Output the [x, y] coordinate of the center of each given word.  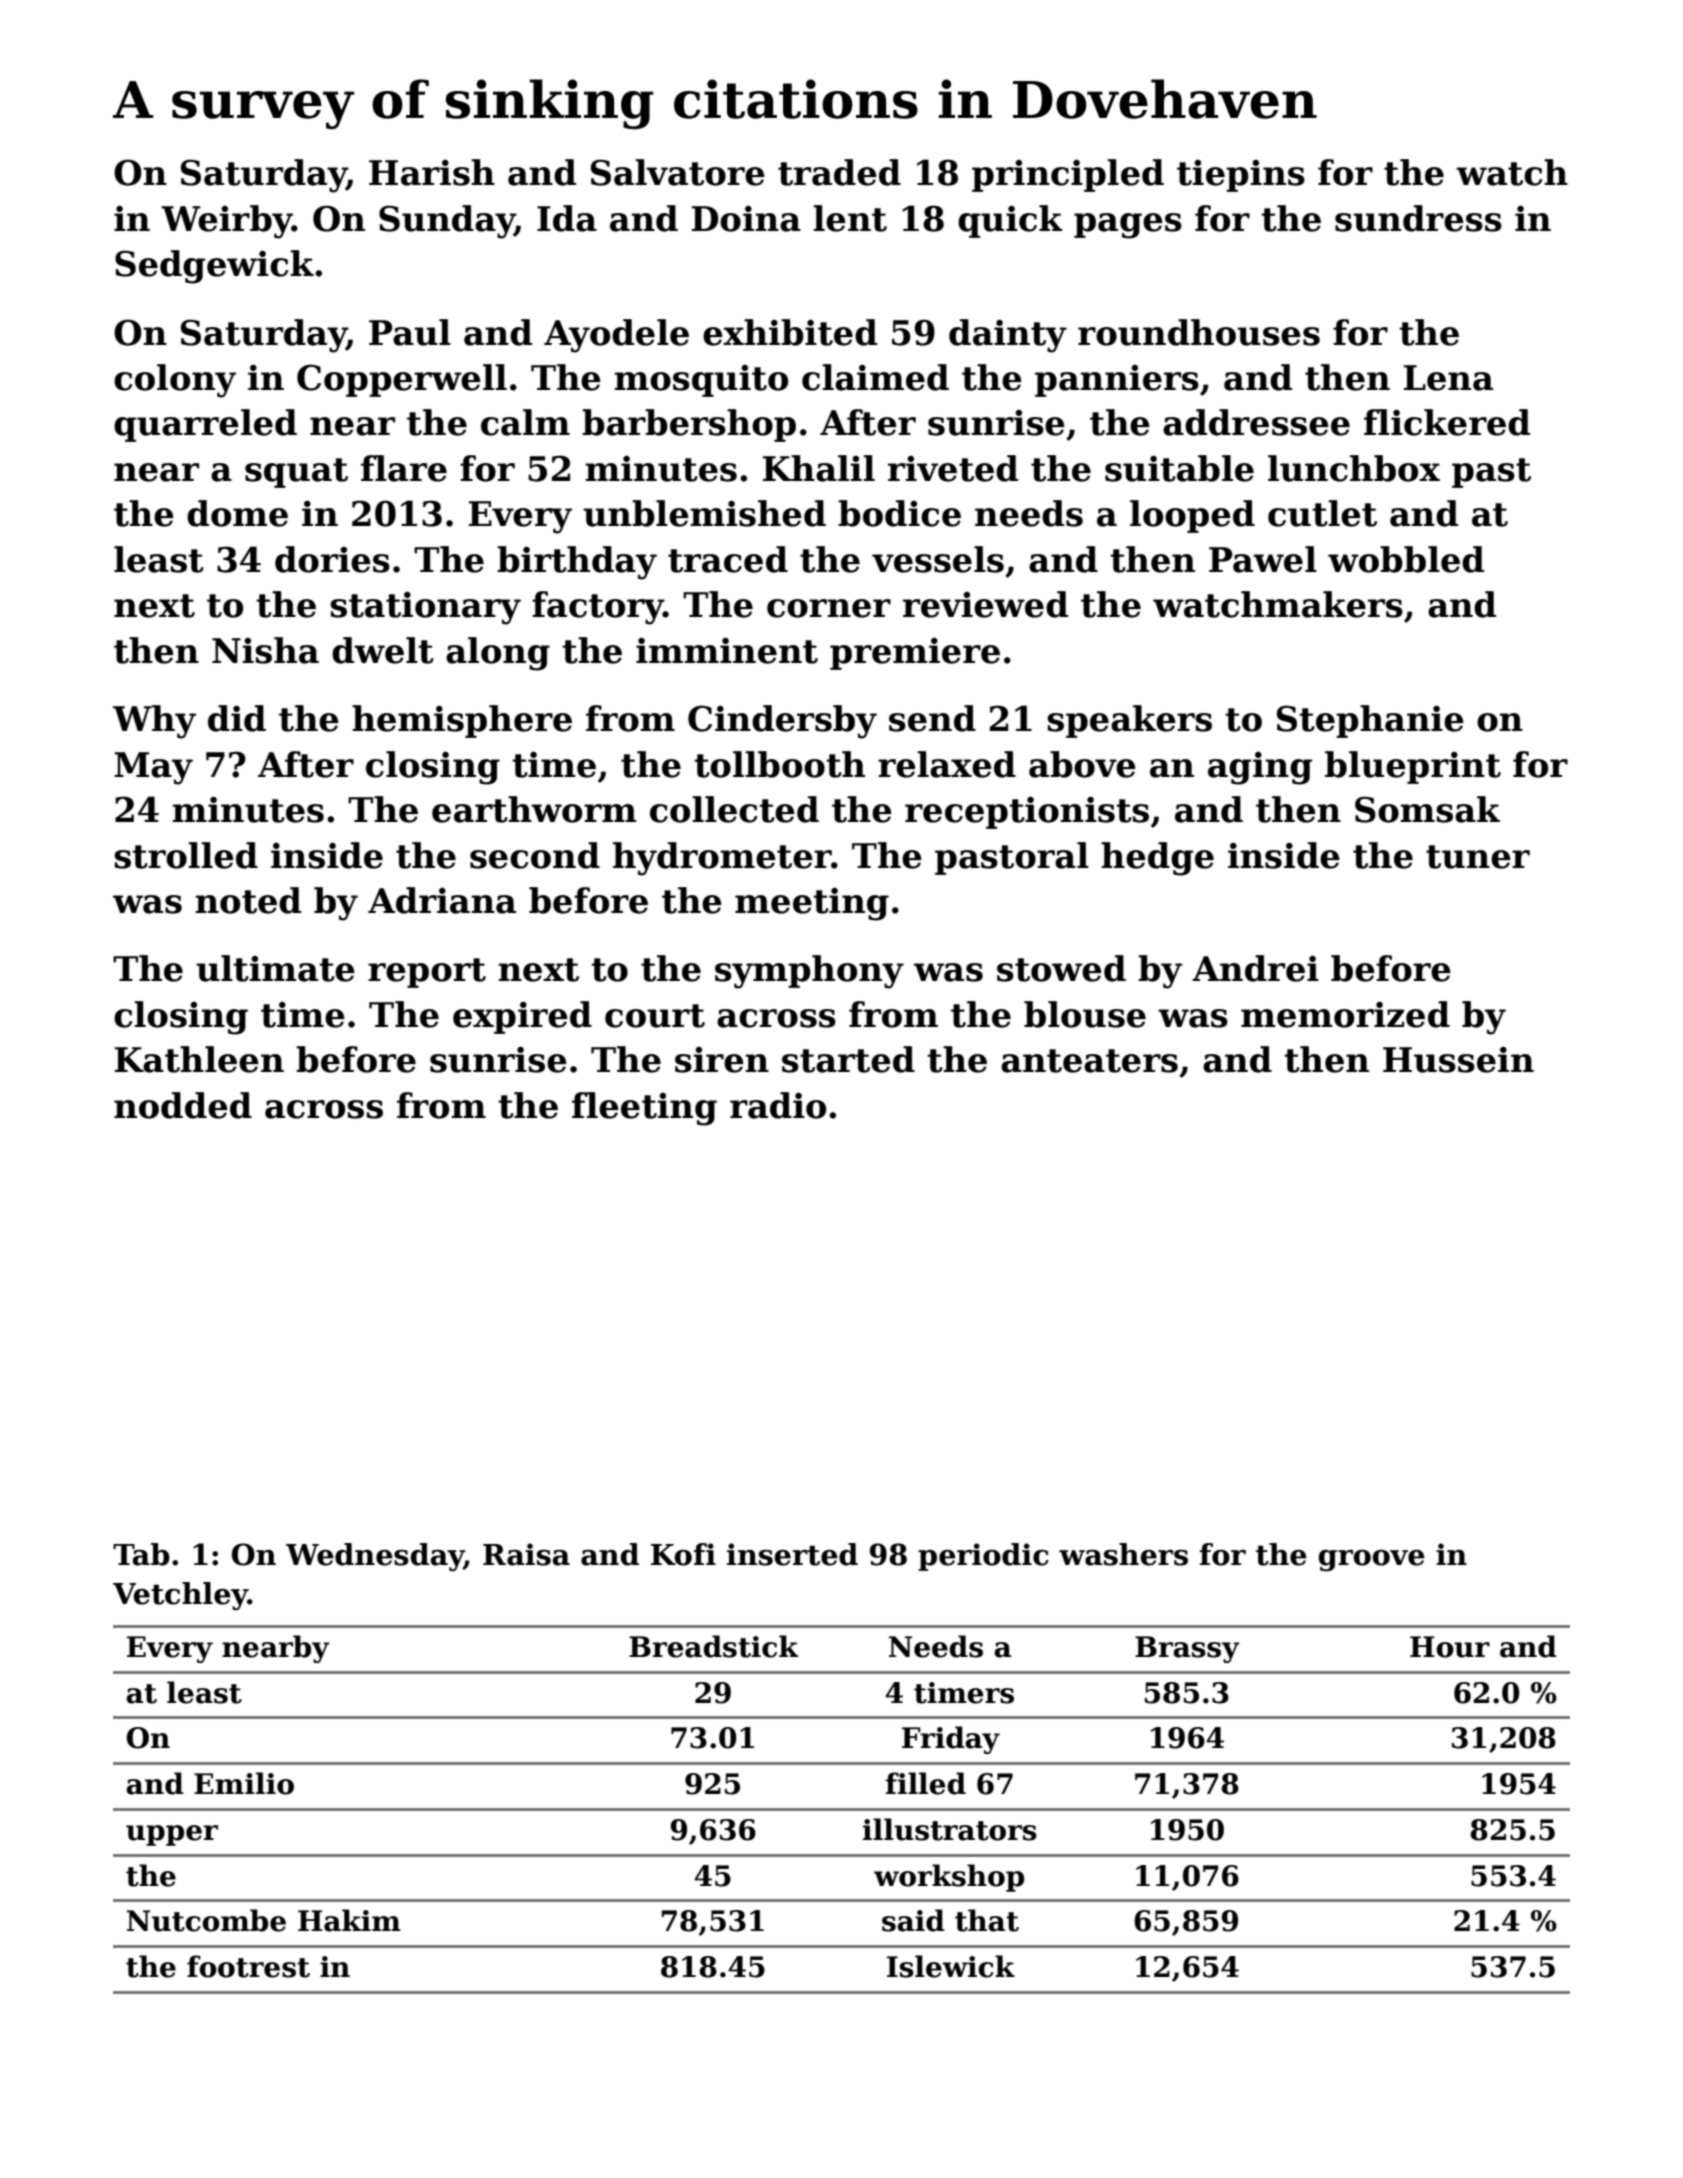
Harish [432, 172]
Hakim [349, 1920]
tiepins [1241, 176]
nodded [183, 1105]
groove [1371, 1561]
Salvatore [678, 172]
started [848, 1059]
